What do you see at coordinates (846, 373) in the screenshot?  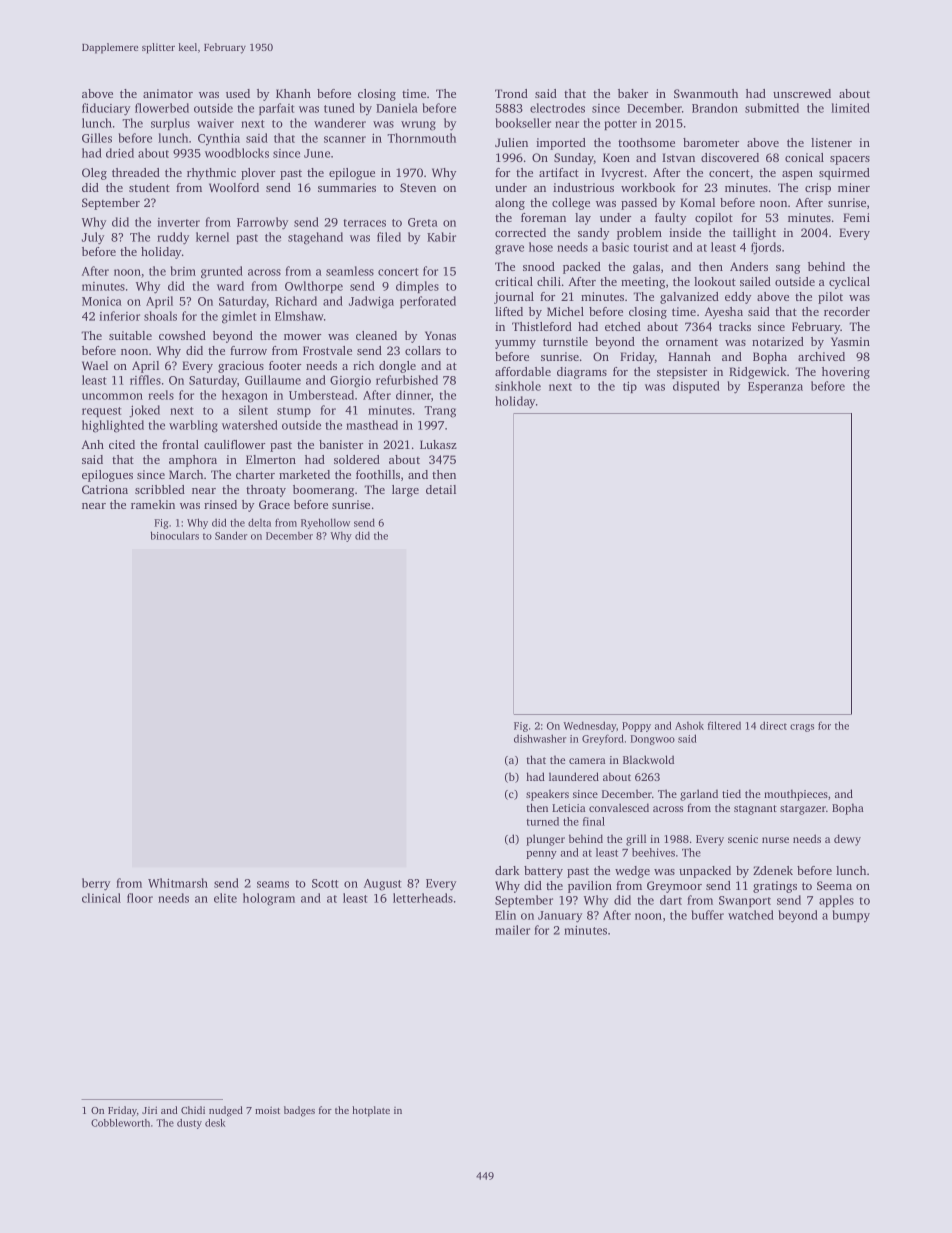 I see `hovering` at bounding box center [846, 373].
